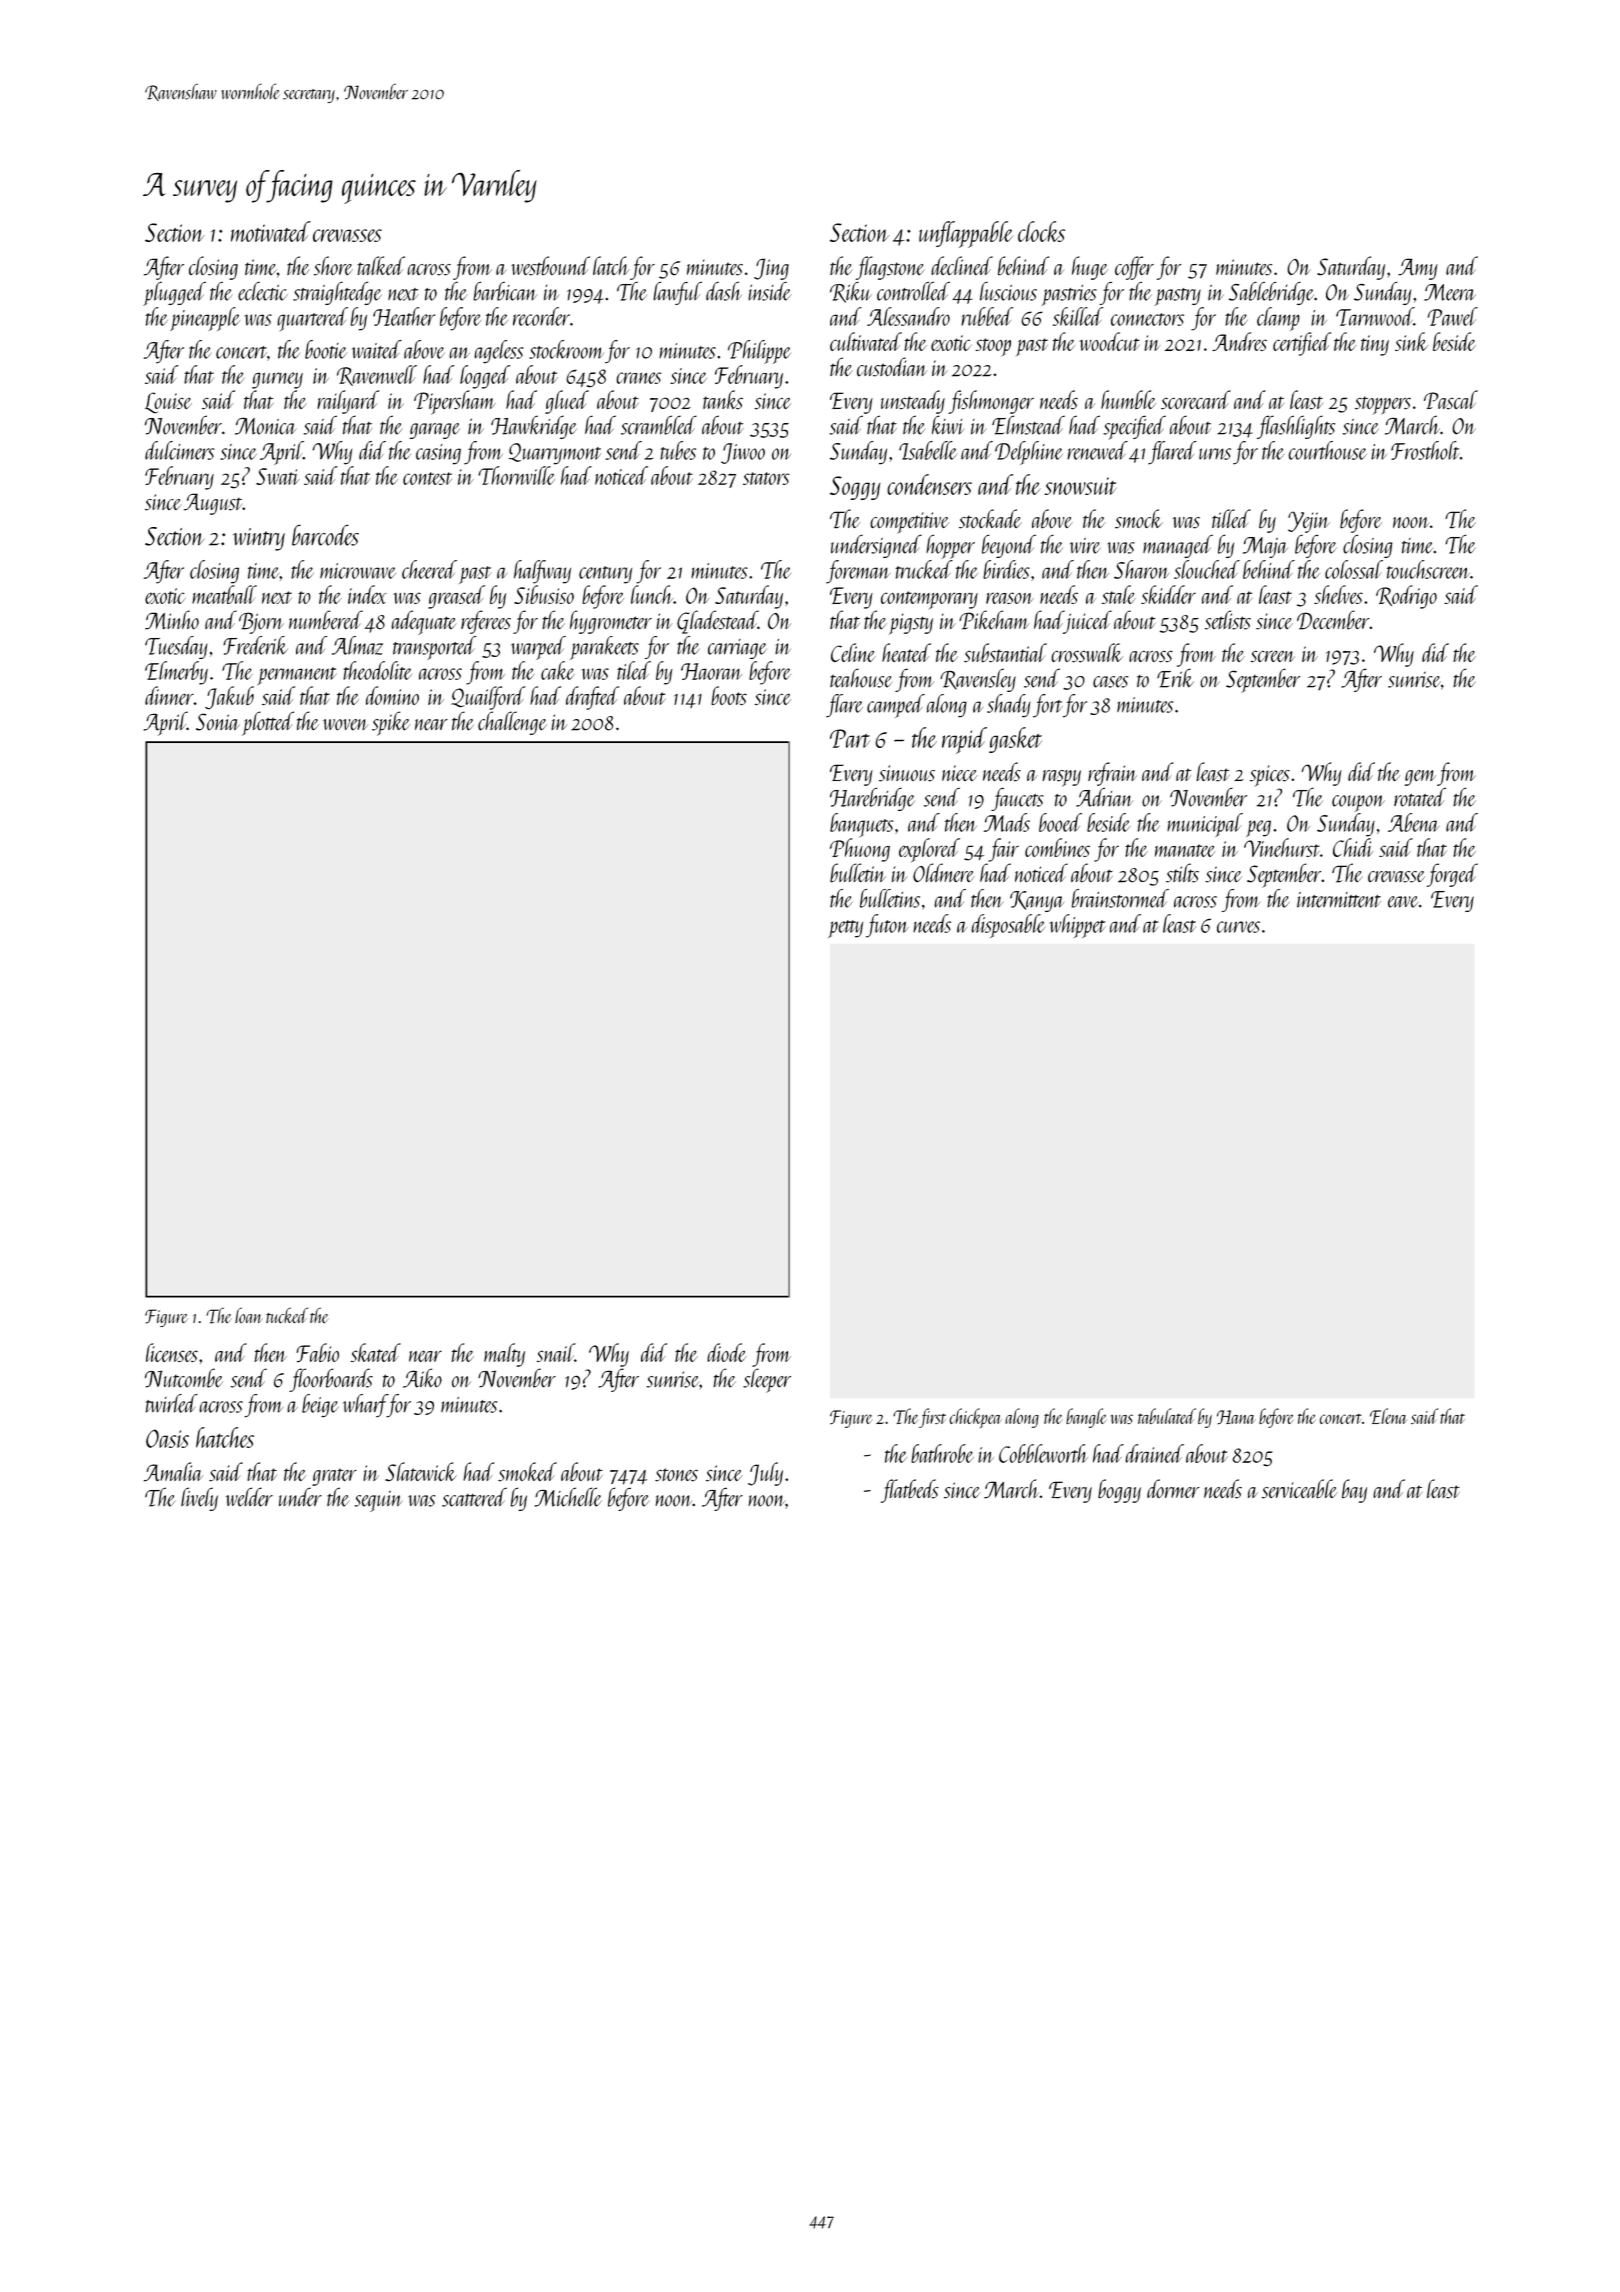 This screenshot has width=1620, height=2292. I want to click on disposable, so click(1008, 926).
